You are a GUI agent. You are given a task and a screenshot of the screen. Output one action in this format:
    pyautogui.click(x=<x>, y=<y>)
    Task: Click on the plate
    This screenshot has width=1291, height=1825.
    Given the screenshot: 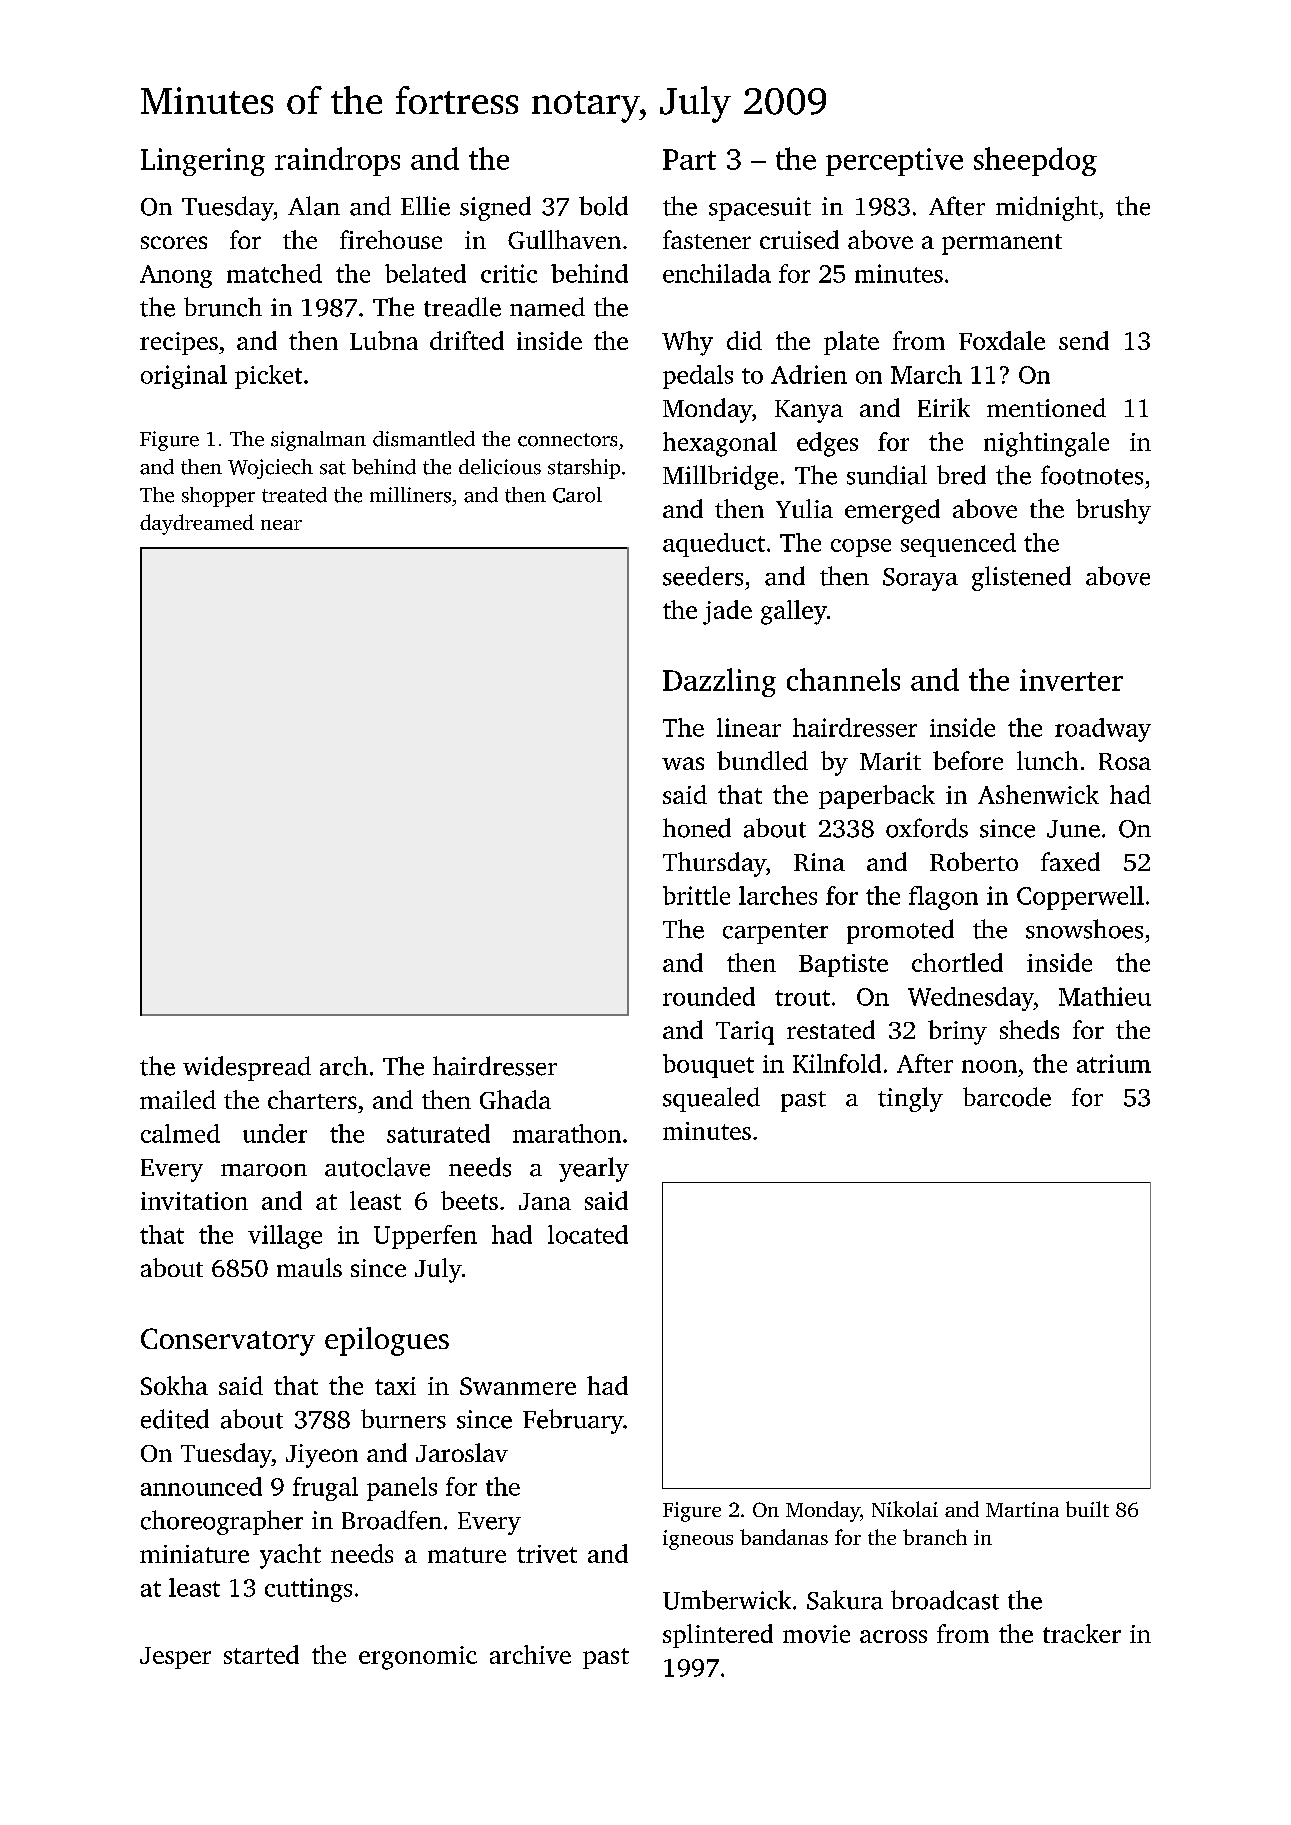 What is the action you would take?
    pyautogui.click(x=851, y=343)
